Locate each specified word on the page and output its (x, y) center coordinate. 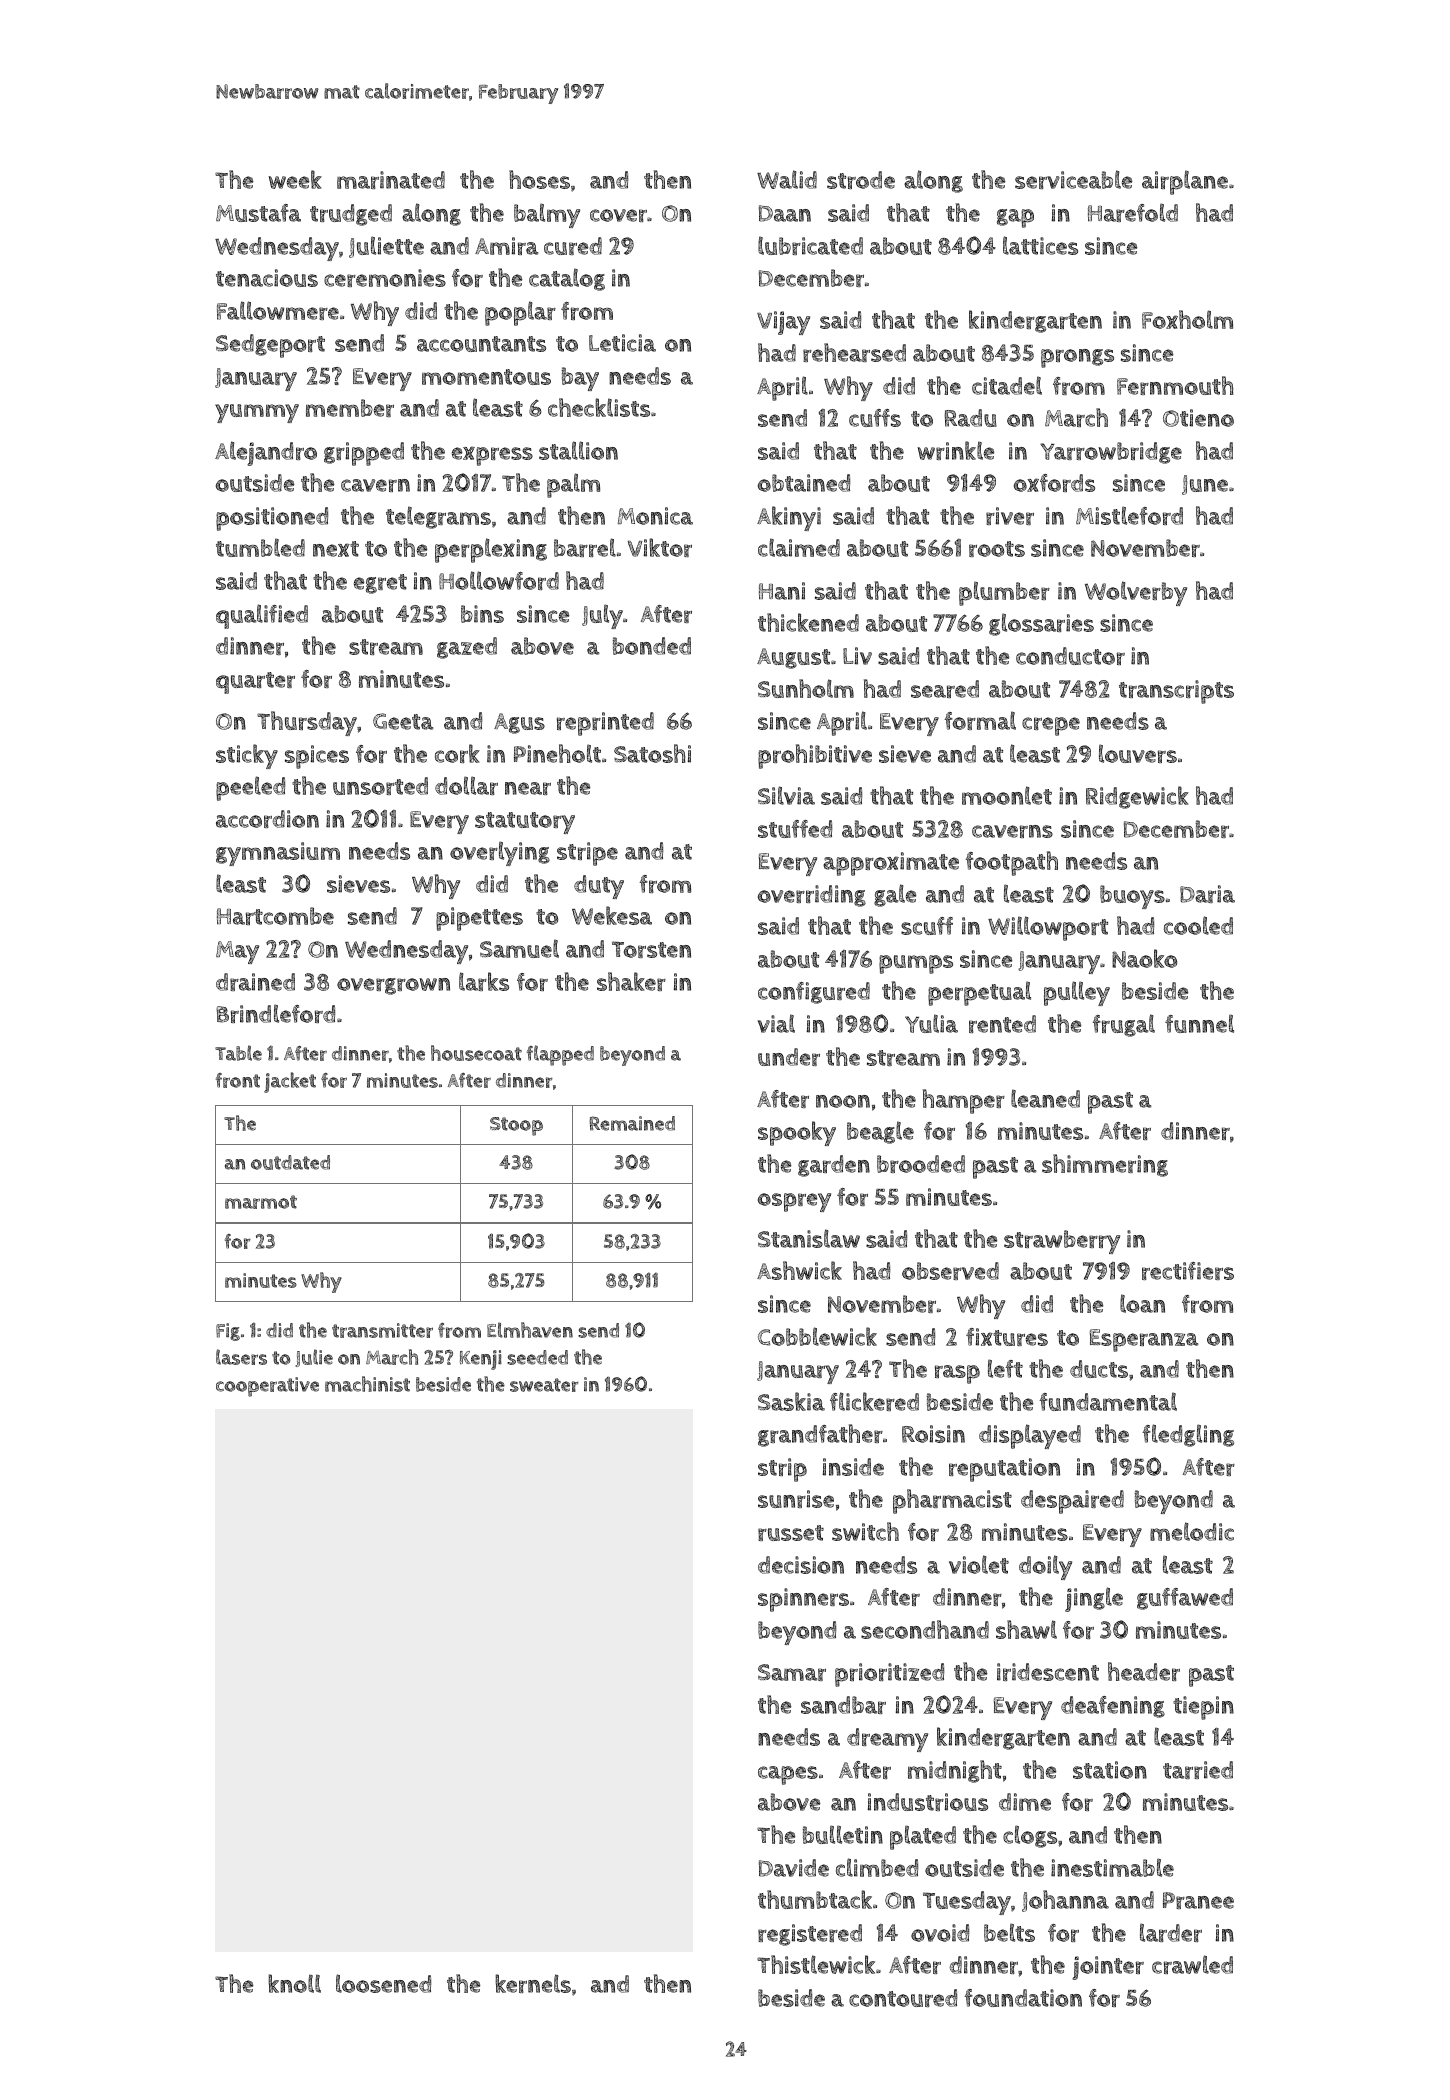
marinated (391, 180)
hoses (539, 179)
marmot (261, 1202)
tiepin (1203, 1708)
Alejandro (266, 453)
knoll (294, 1983)
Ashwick (799, 1270)
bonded (652, 646)
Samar (792, 1672)
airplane (1185, 182)
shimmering (1105, 1165)
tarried (1198, 1770)
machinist (367, 1384)
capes (788, 1775)
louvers (1138, 753)
